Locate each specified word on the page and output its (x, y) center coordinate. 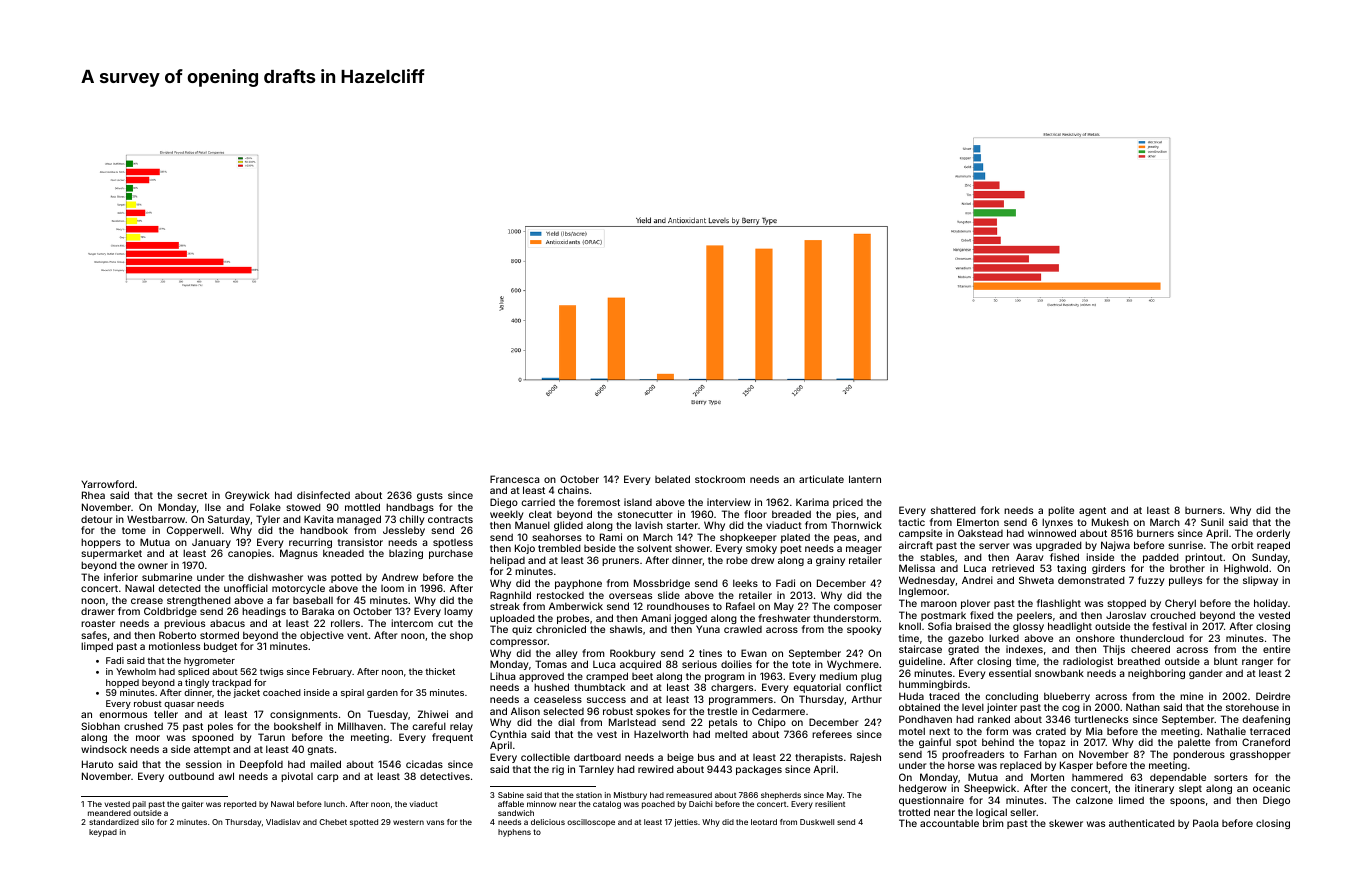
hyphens (514, 833)
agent (1092, 511)
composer (858, 608)
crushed (143, 726)
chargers (732, 688)
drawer (98, 611)
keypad (103, 833)
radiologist (1088, 662)
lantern (865, 479)
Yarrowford (108, 484)
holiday (1271, 604)
